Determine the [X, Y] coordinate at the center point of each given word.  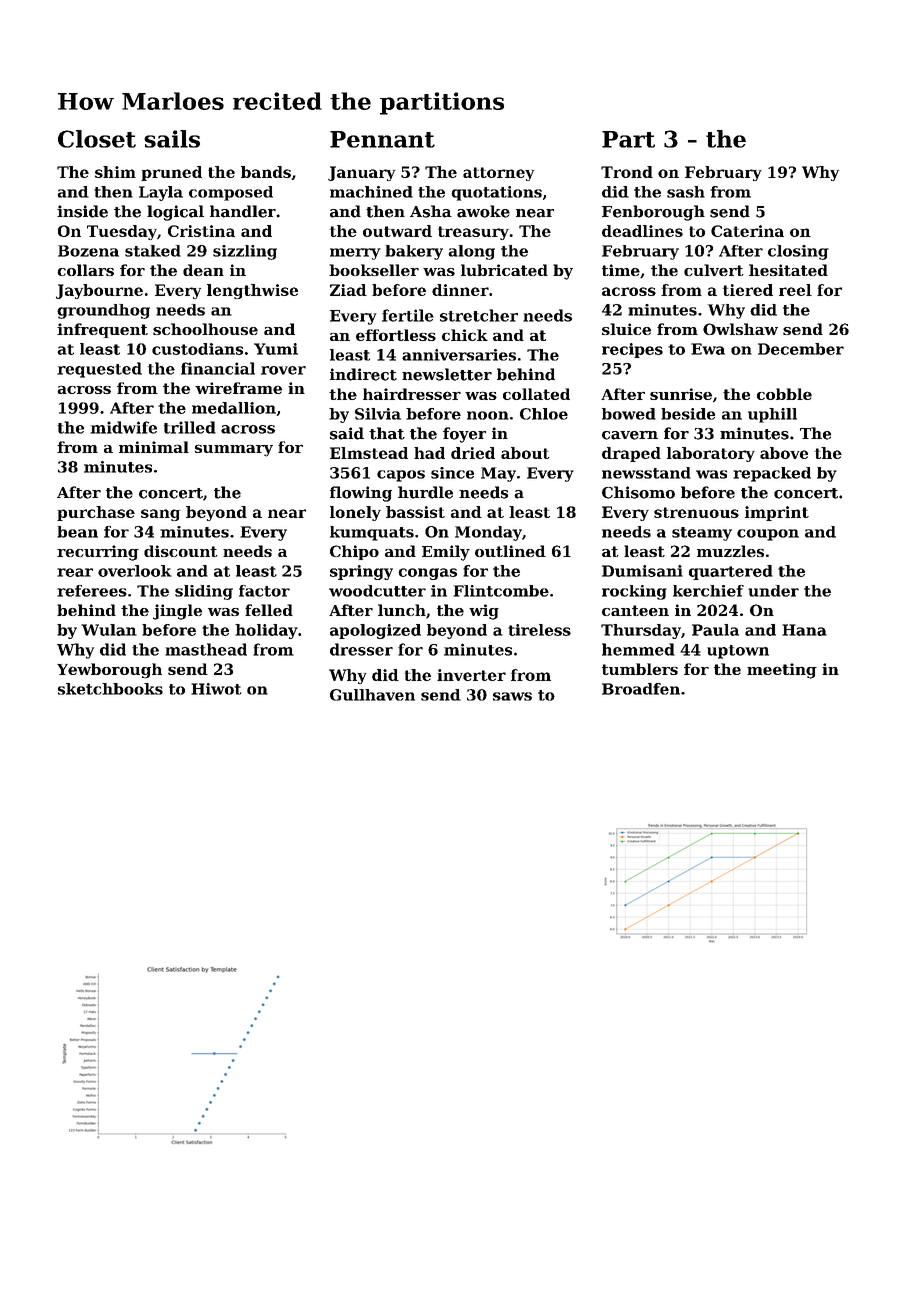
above [784, 453]
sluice [626, 329]
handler [243, 211]
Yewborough [109, 671]
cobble [784, 394]
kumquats [372, 533]
